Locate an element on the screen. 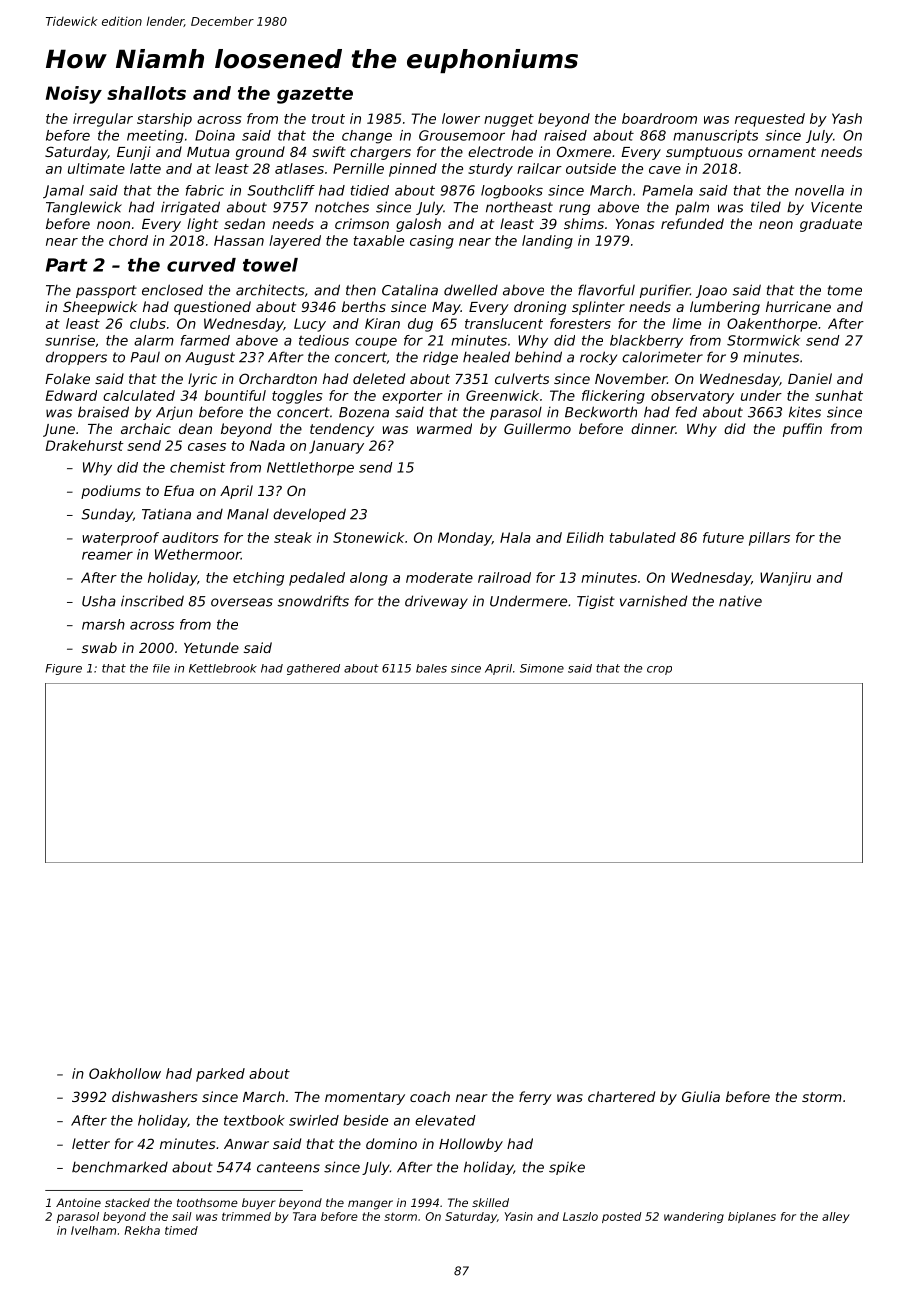 The image size is (908, 1316). Doina is located at coordinates (215, 135).
